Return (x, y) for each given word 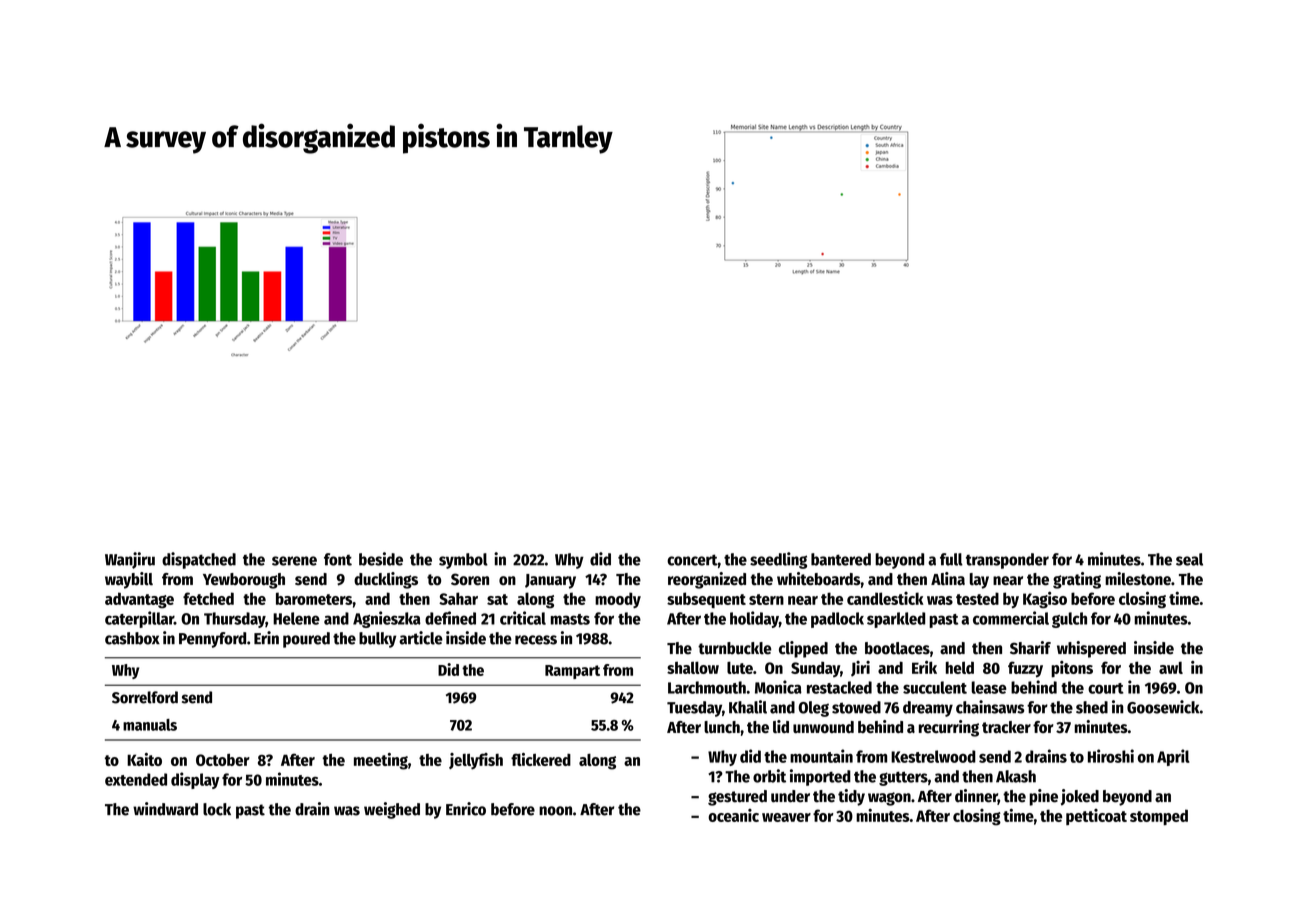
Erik (924, 667)
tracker (1006, 727)
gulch (1069, 620)
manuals (150, 725)
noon (555, 811)
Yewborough (244, 581)
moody (618, 600)
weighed (392, 810)
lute (740, 667)
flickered (541, 759)
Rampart (572, 672)
